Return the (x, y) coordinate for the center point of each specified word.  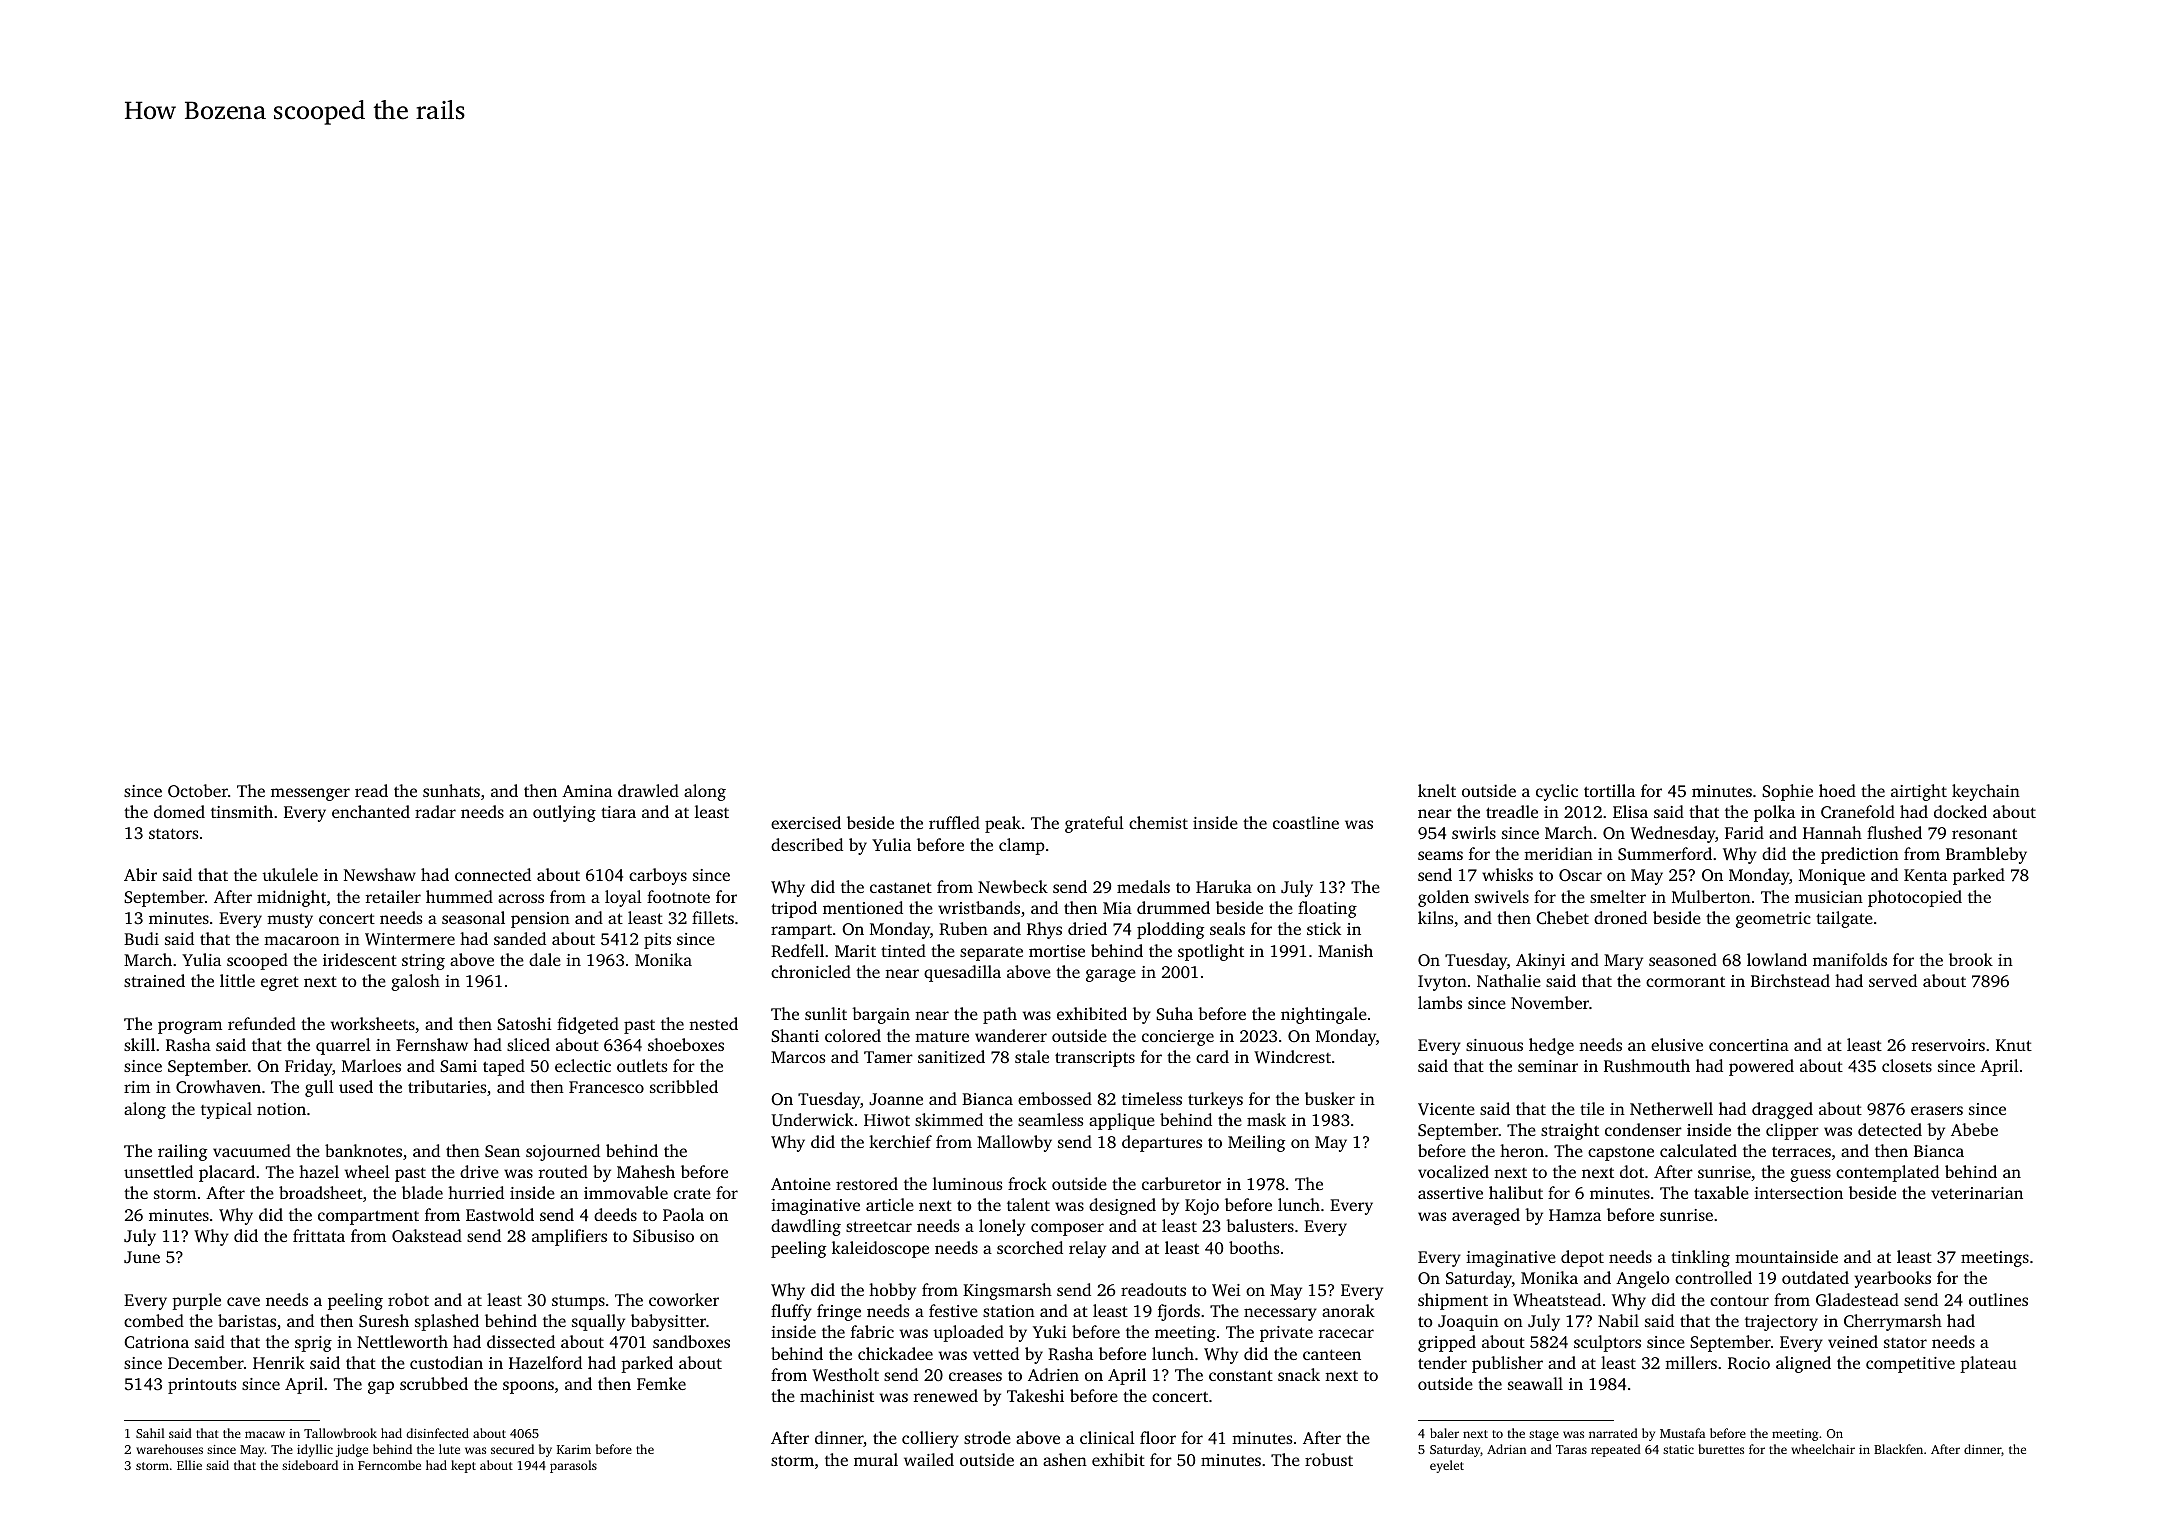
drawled (648, 790)
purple (196, 1301)
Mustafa (1682, 1433)
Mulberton (1711, 896)
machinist (837, 1395)
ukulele (290, 874)
